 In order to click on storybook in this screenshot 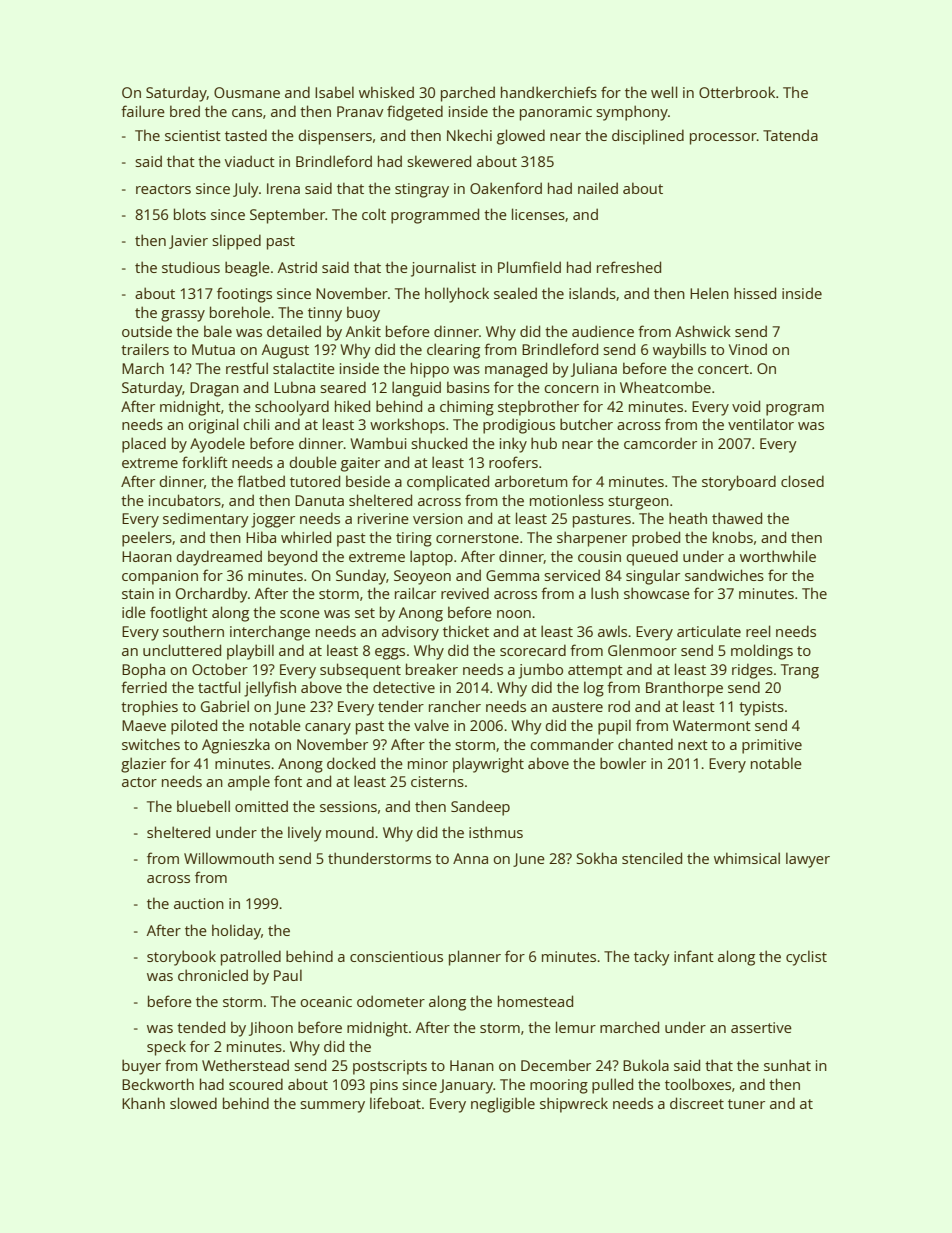, I will do `click(181, 958)`.
